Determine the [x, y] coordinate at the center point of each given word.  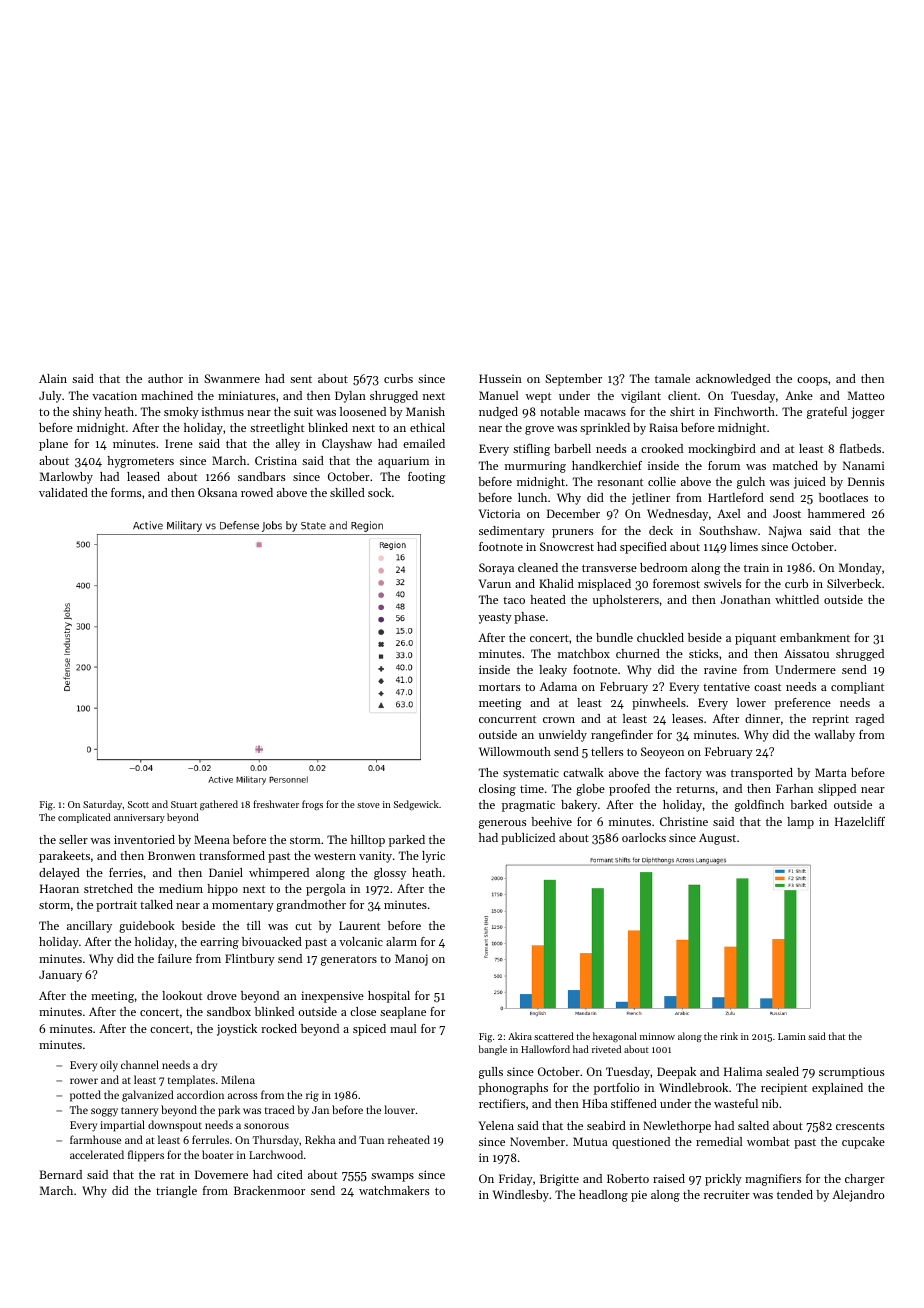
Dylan [350, 397]
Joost [787, 513]
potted [85, 1096]
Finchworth [744, 411]
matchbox [584, 653]
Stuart [184, 804]
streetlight [277, 429]
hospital [389, 997]
